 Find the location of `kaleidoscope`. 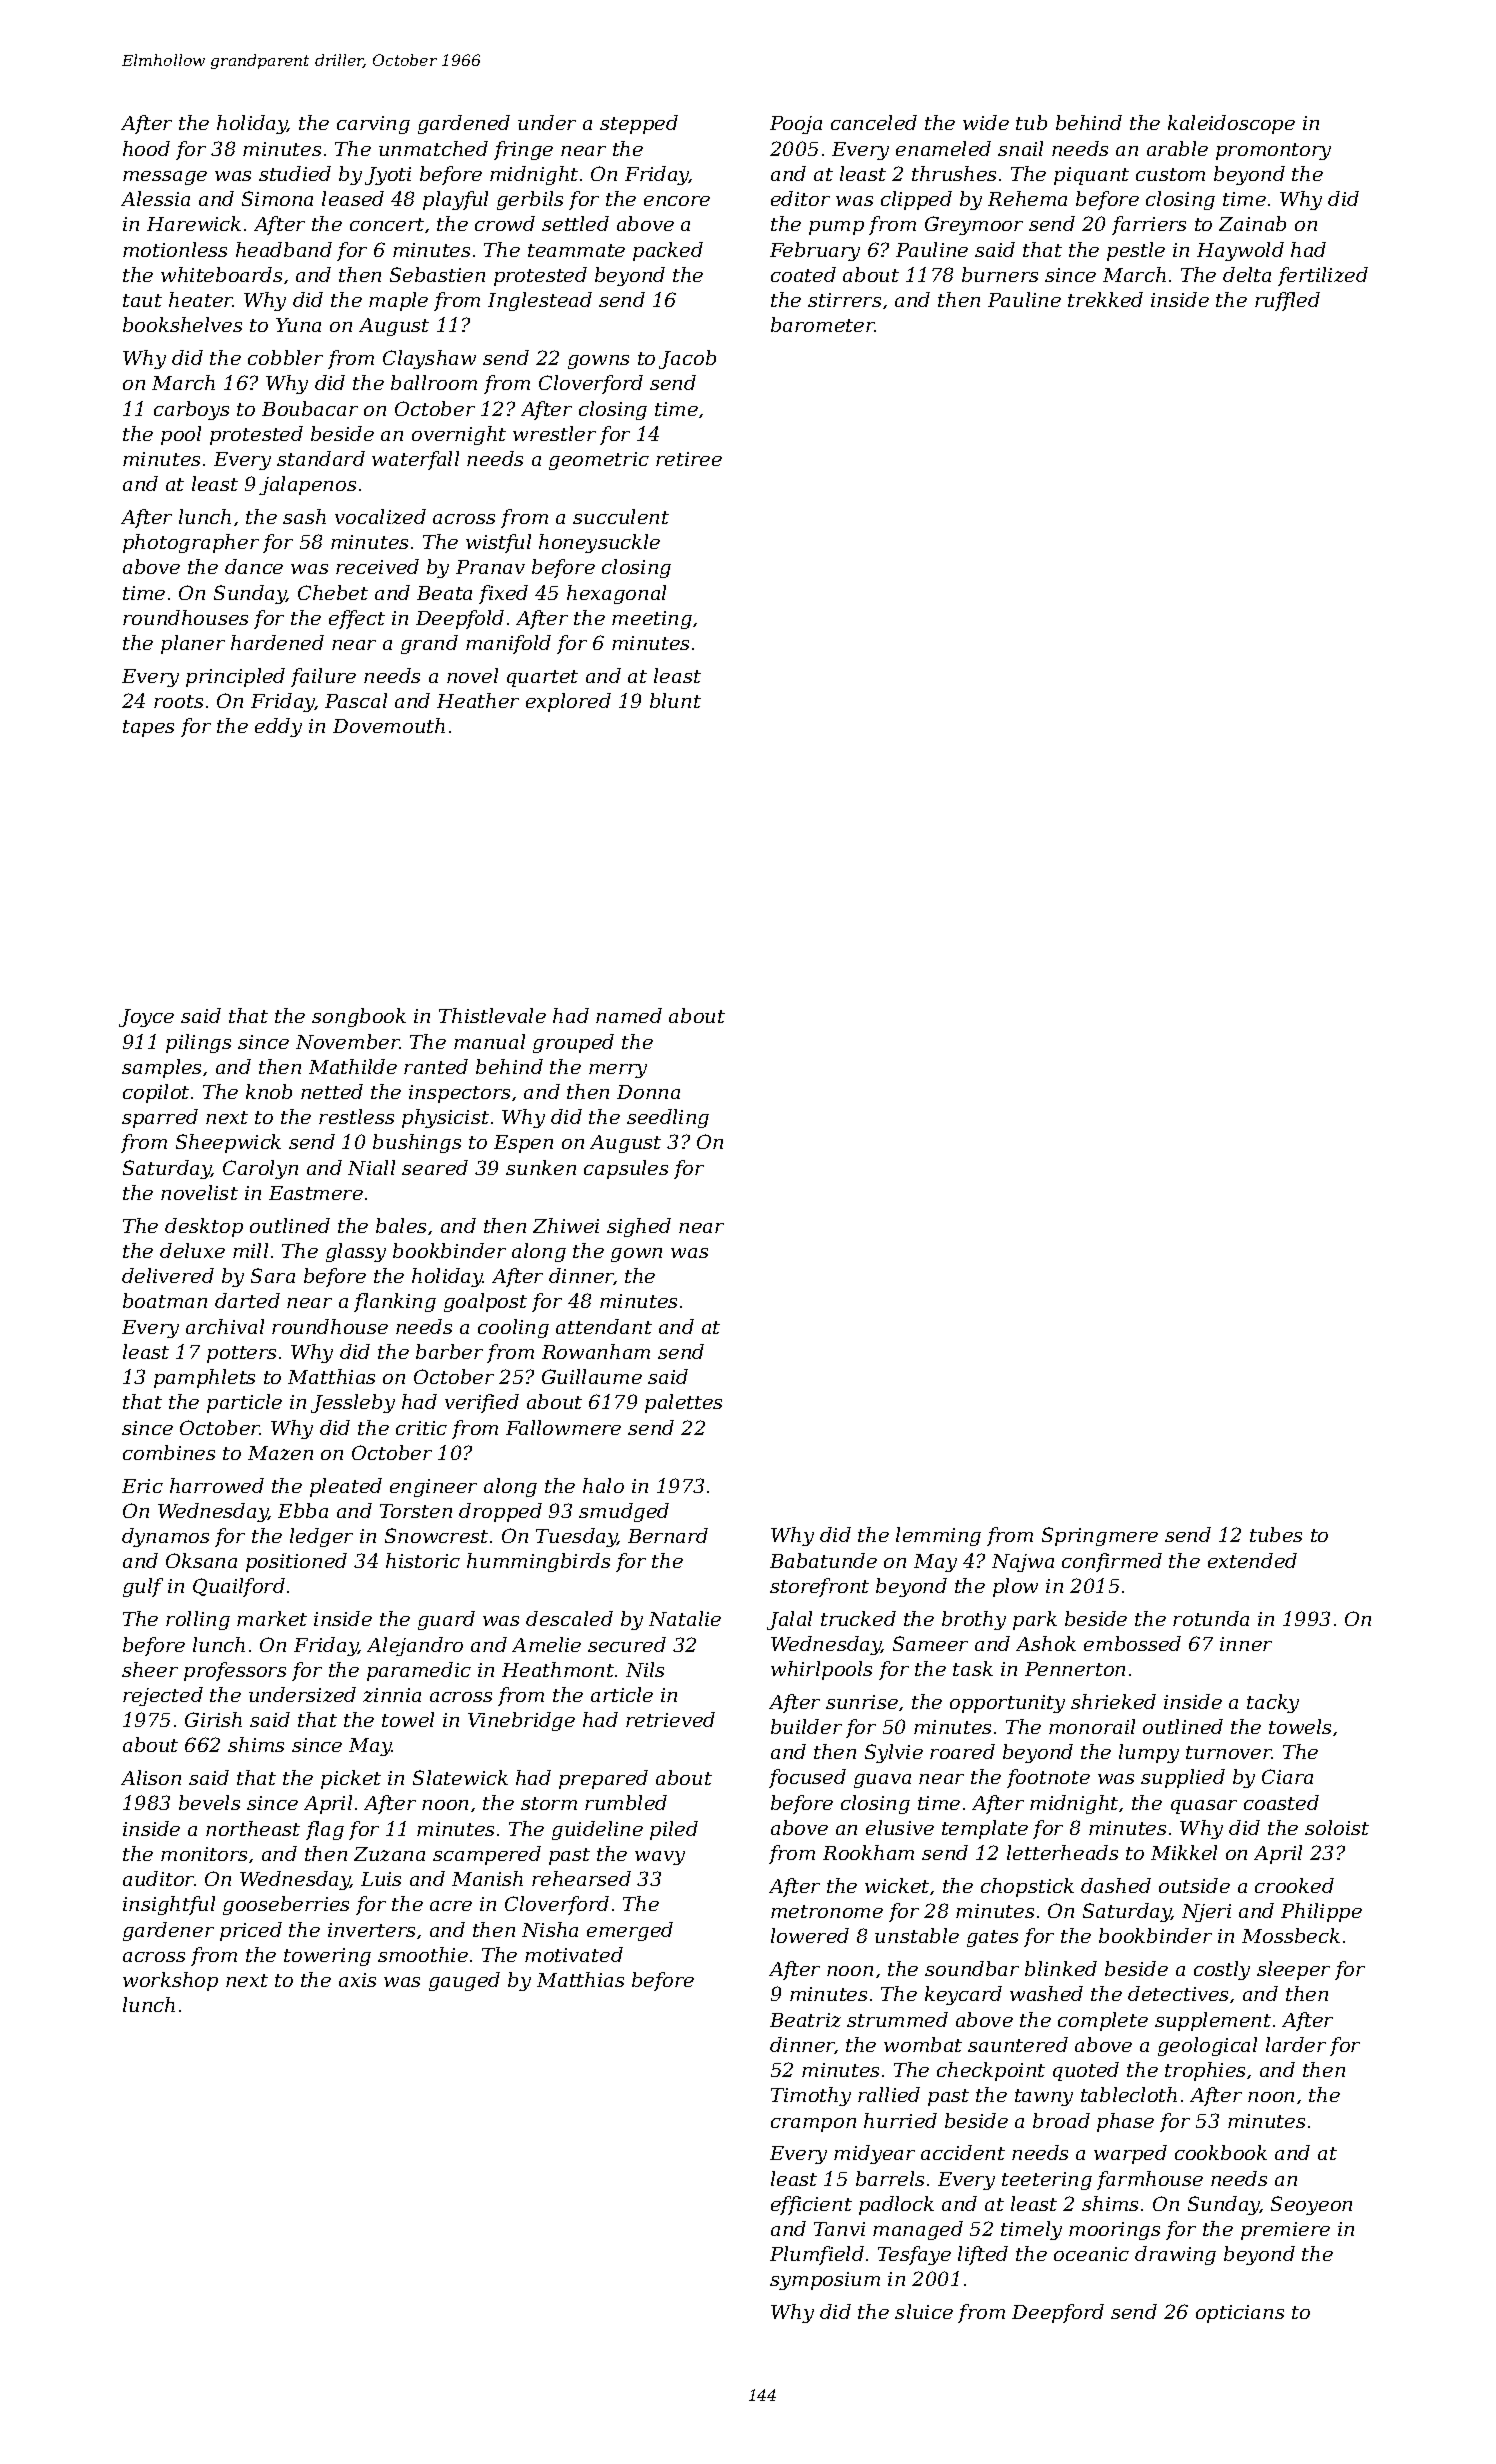

kaleidoscope is located at coordinates (1231, 124).
